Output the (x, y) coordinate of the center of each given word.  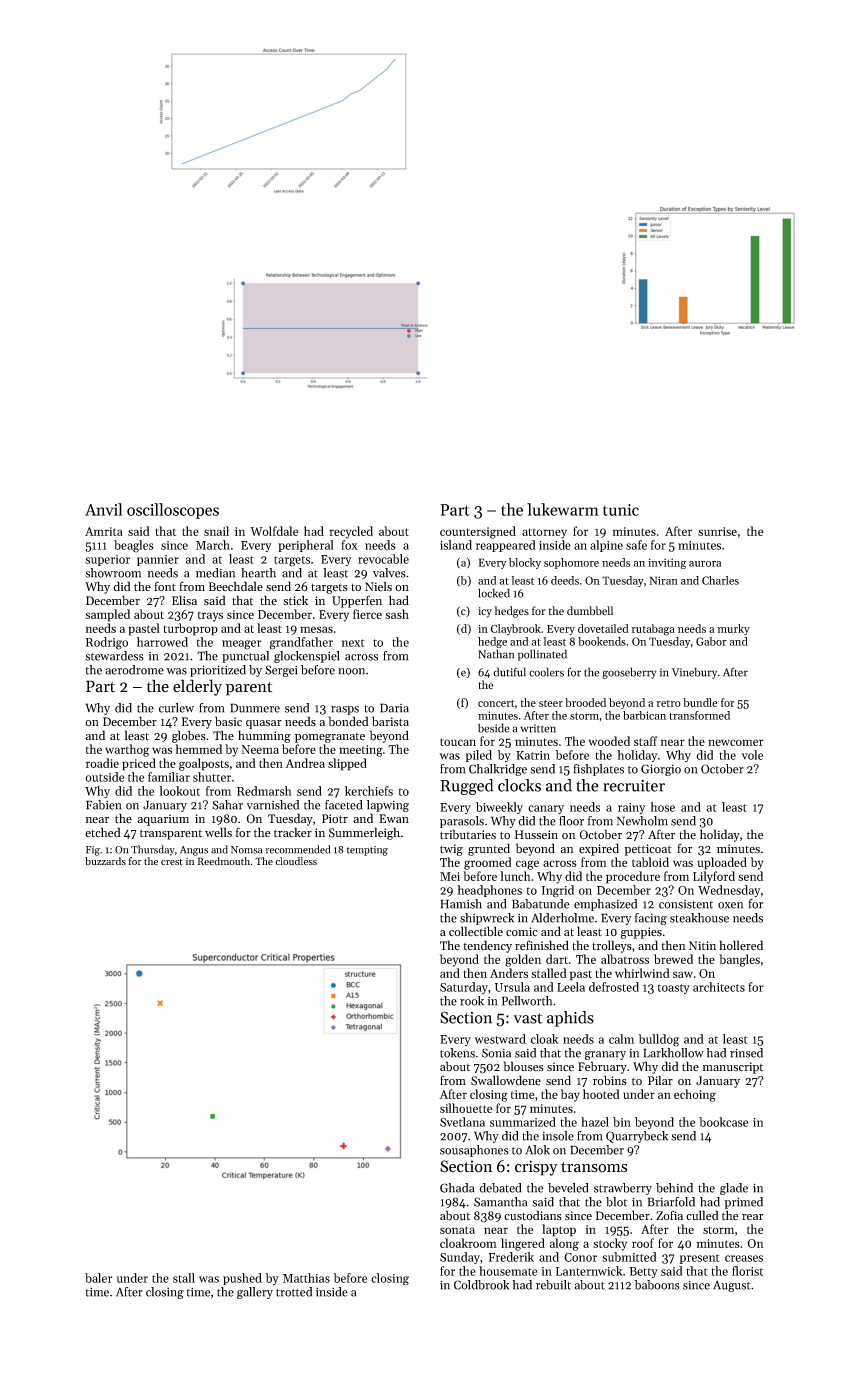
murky (733, 629)
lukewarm (563, 509)
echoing (695, 1095)
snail (216, 531)
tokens (457, 1053)
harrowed (162, 642)
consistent (686, 904)
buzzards (105, 861)
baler (98, 1278)
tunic (621, 510)
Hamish (461, 904)
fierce (367, 614)
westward (500, 1039)
